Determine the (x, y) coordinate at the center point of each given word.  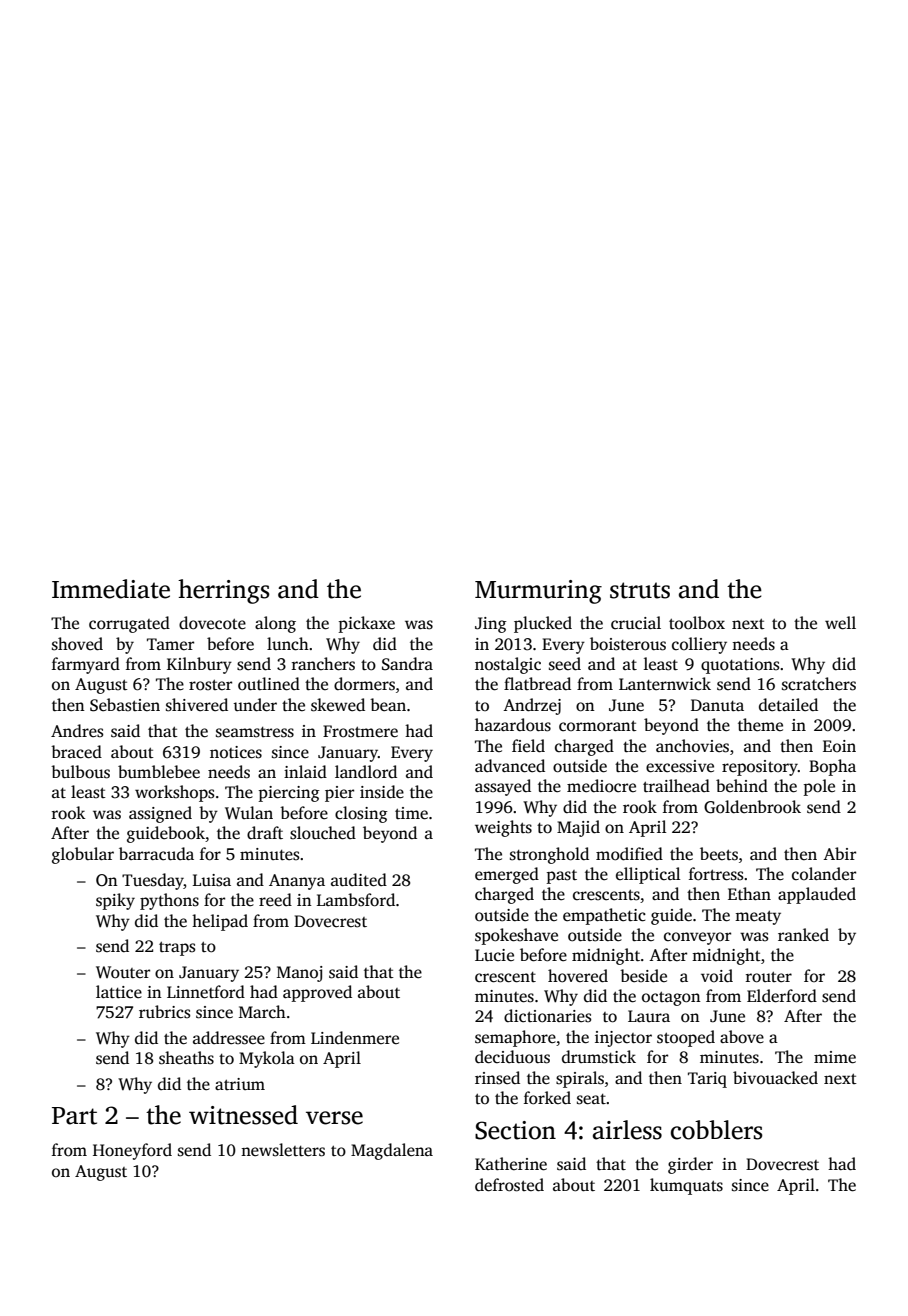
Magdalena (392, 1151)
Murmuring (538, 592)
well (840, 623)
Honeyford (132, 1151)
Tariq (707, 1080)
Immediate (111, 589)
